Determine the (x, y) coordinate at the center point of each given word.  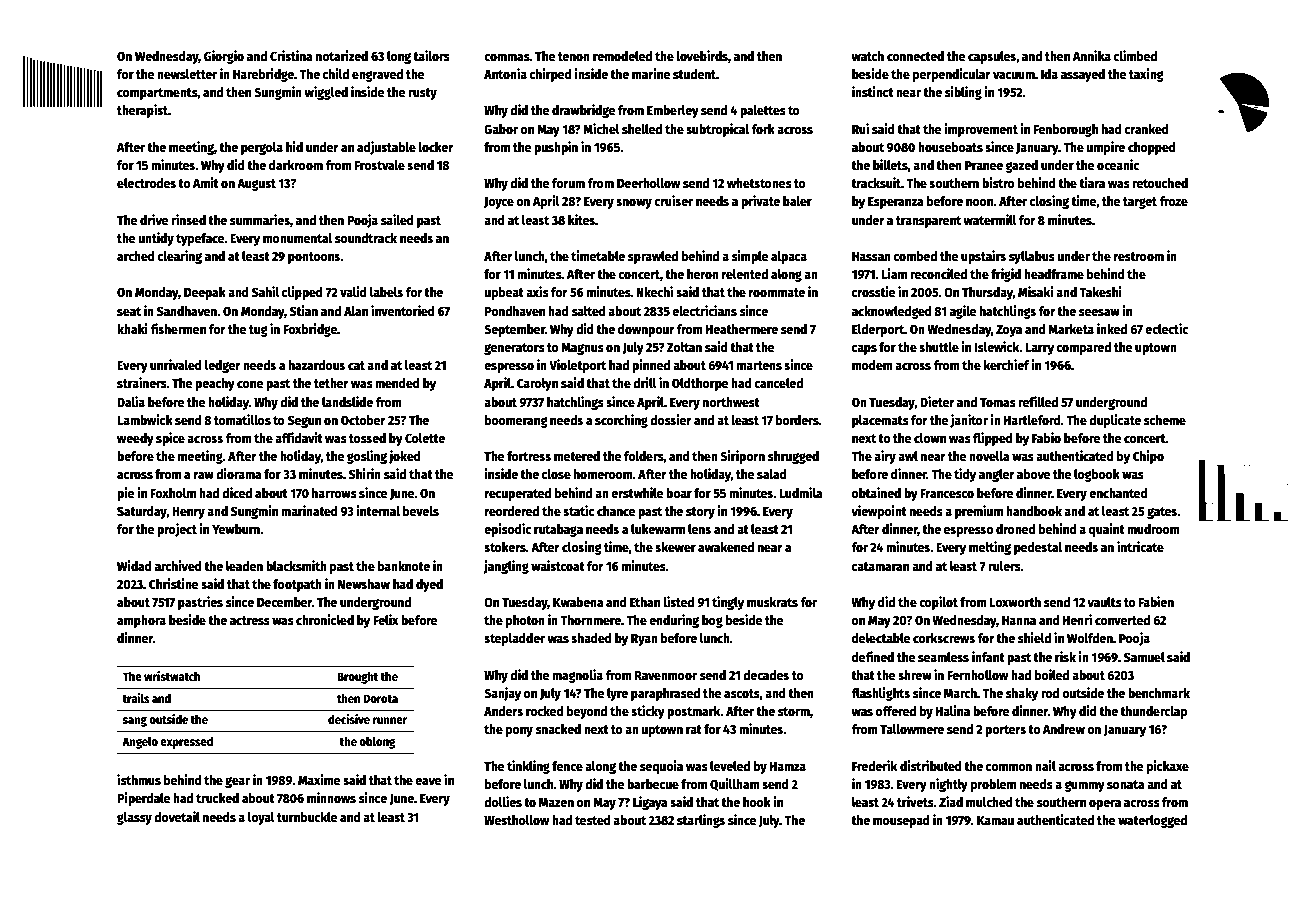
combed (915, 256)
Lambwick (145, 419)
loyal (261, 818)
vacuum (1014, 75)
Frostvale (380, 165)
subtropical (717, 130)
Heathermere (742, 329)
